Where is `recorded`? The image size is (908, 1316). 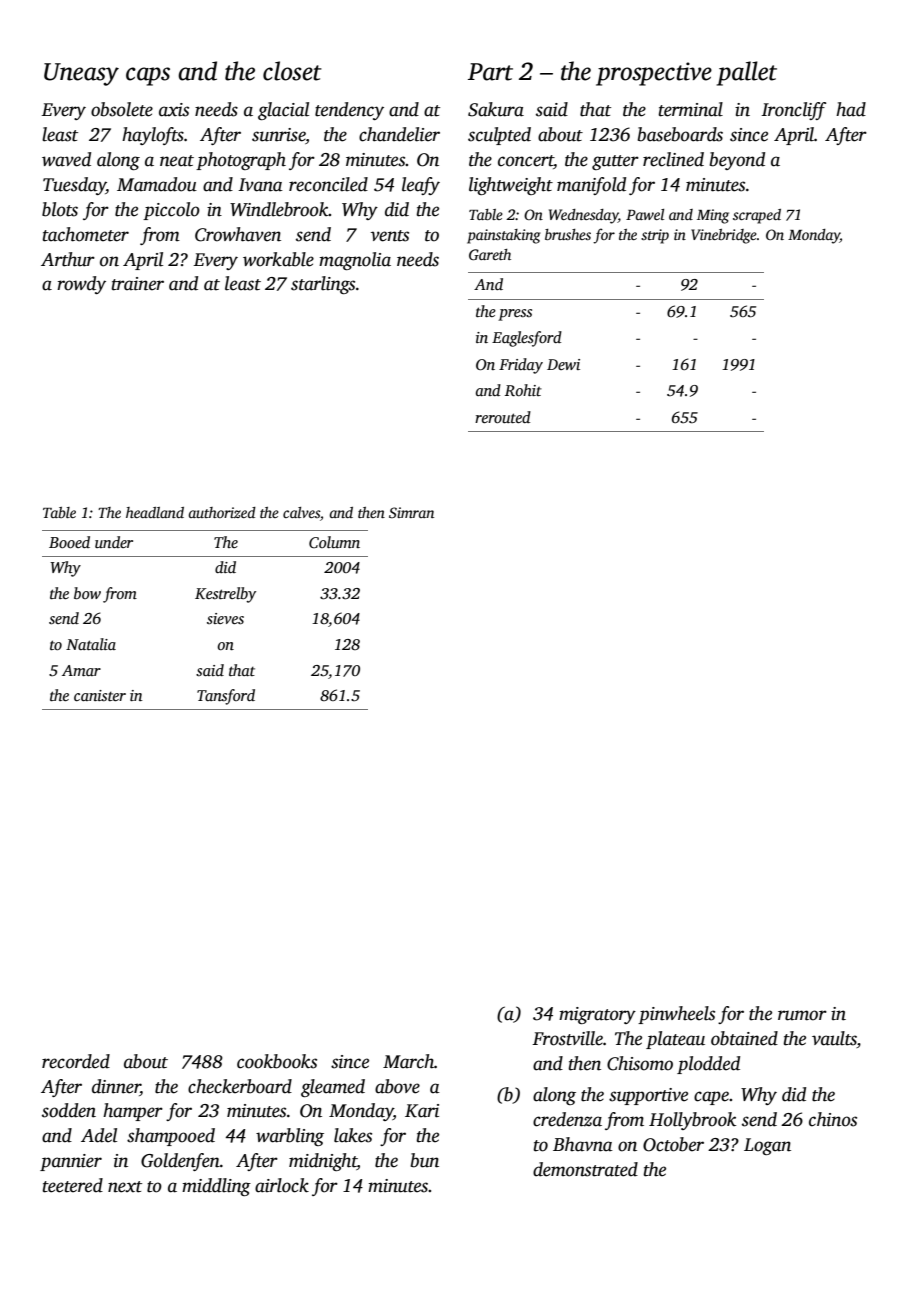
recorded is located at coordinates (76, 1061).
